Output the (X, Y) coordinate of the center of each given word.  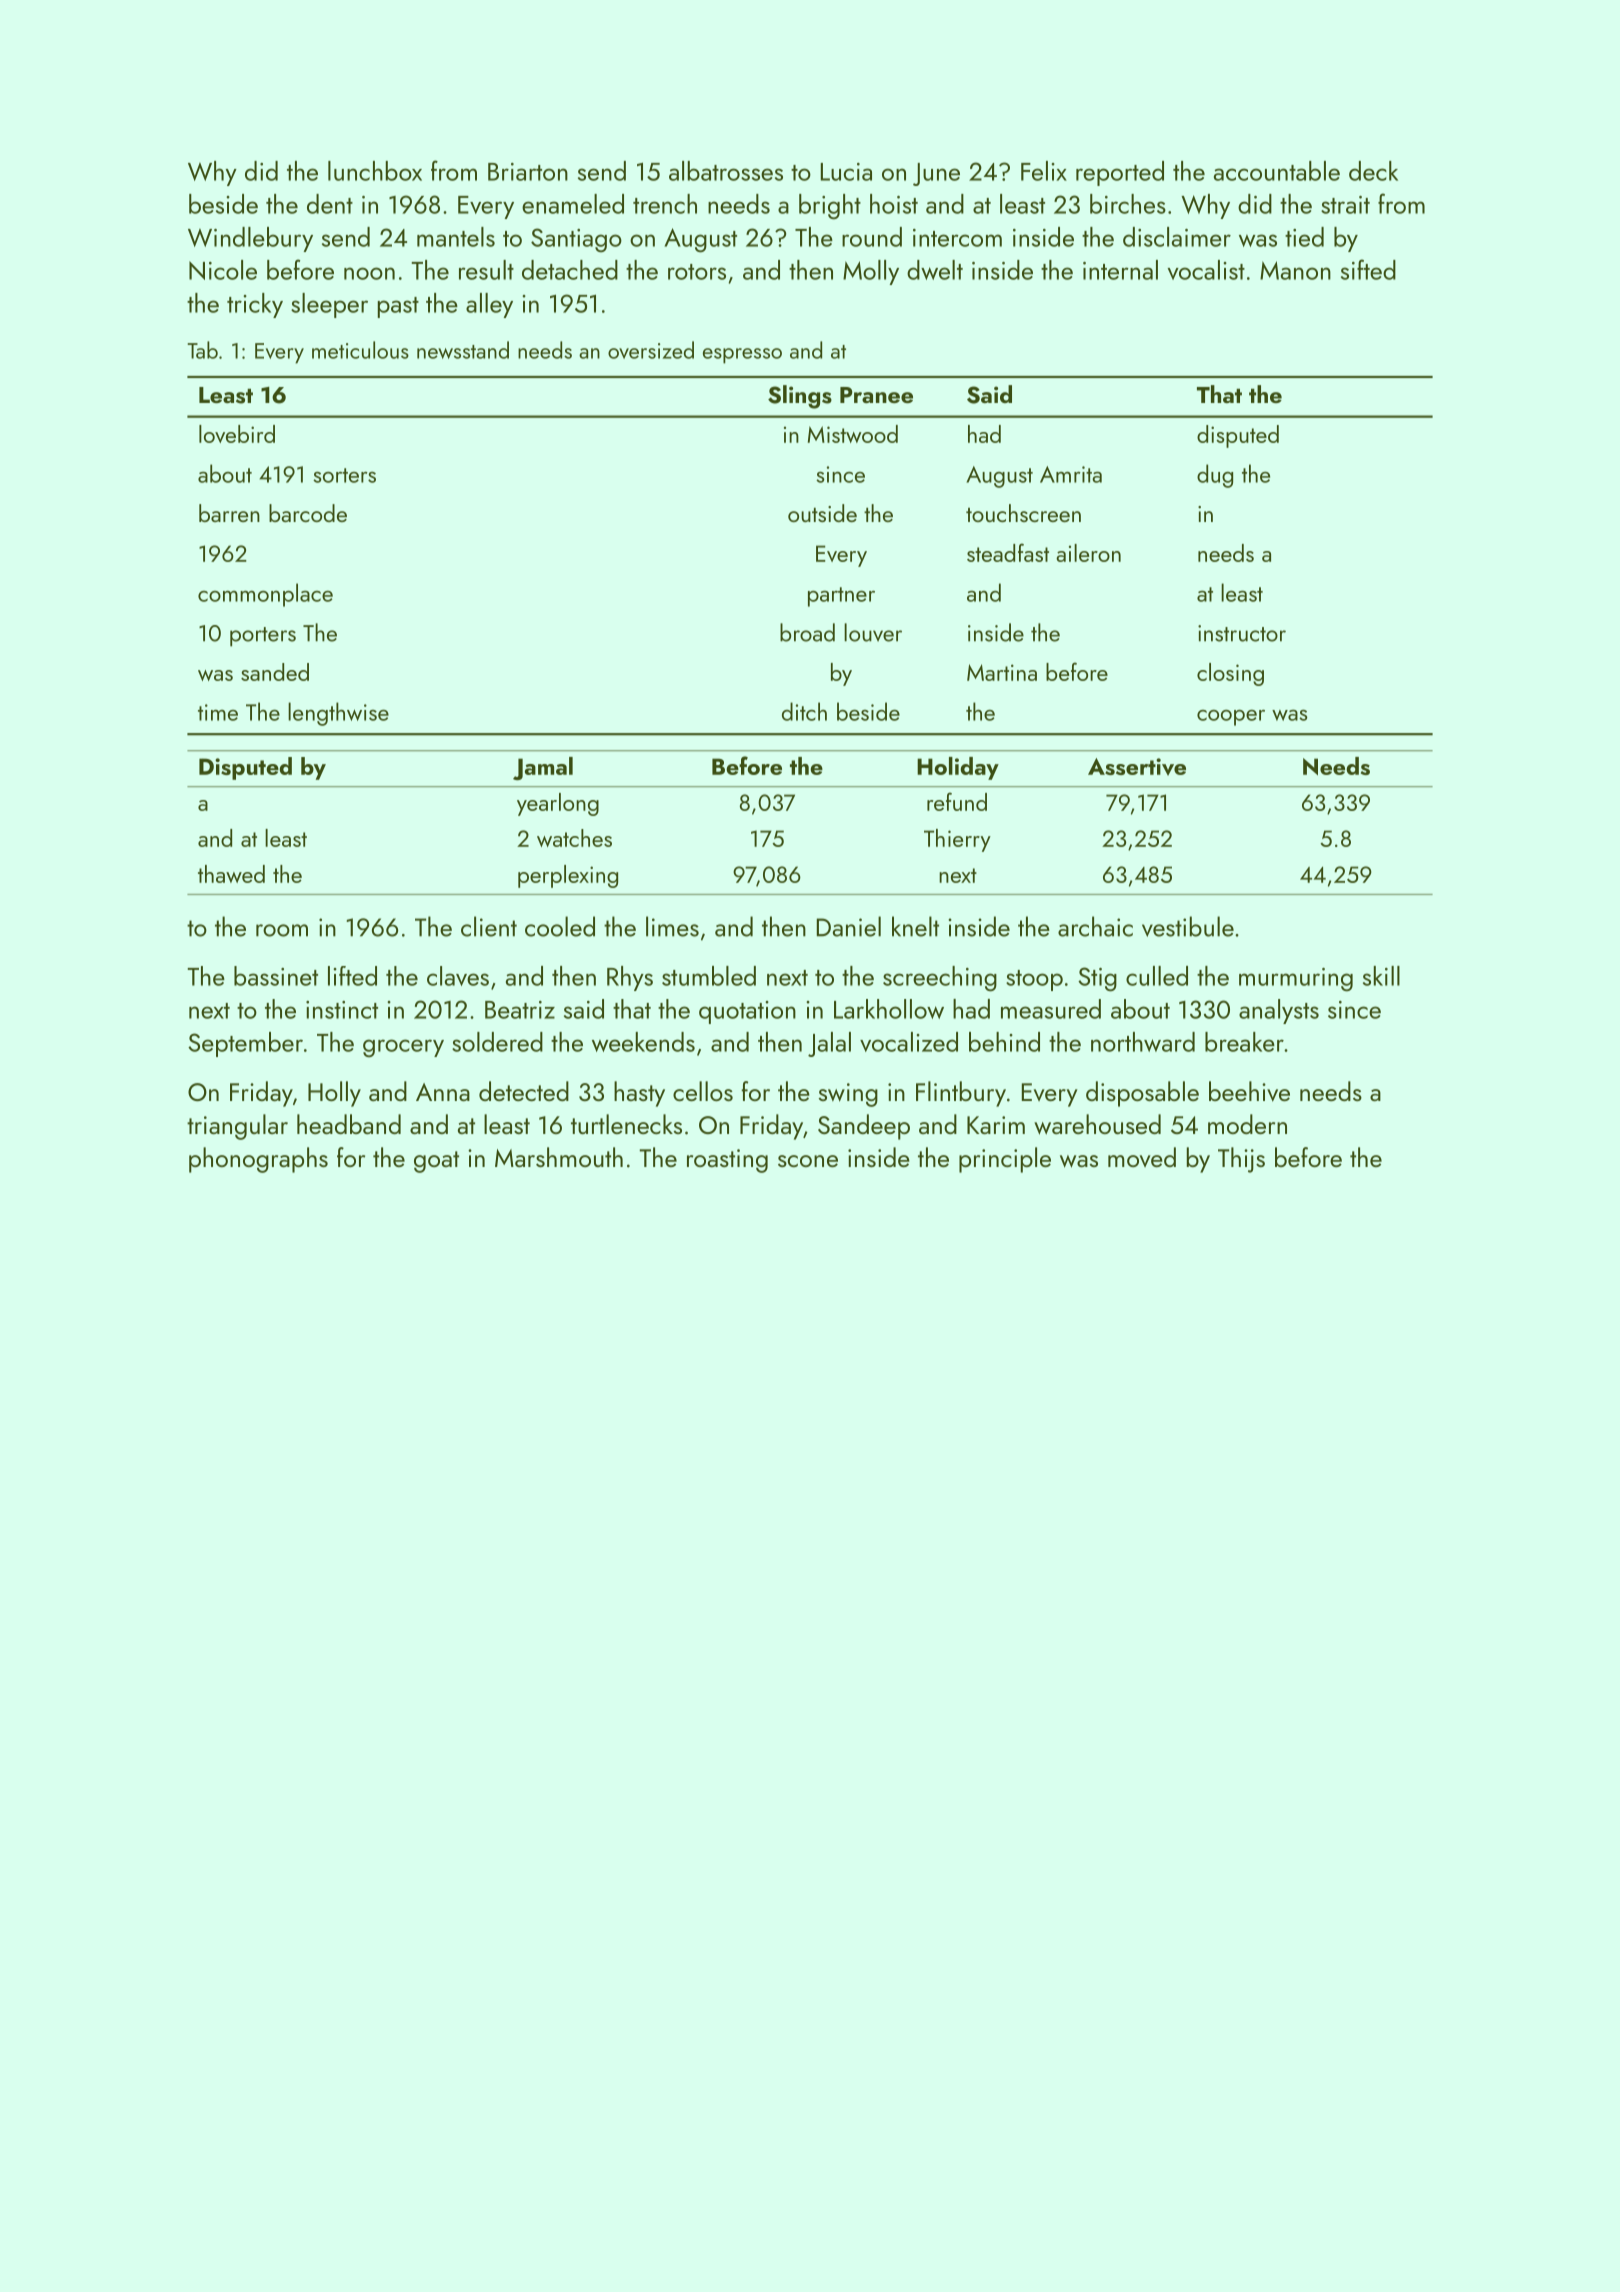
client (489, 926)
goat (436, 1162)
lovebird (237, 434)
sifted (1368, 269)
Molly (871, 272)
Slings (800, 397)
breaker (1244, 1042)
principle (1005, 1160)
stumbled (709, 976)
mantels (456, 237)
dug (1215, 476)
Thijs (1241, 1160)
